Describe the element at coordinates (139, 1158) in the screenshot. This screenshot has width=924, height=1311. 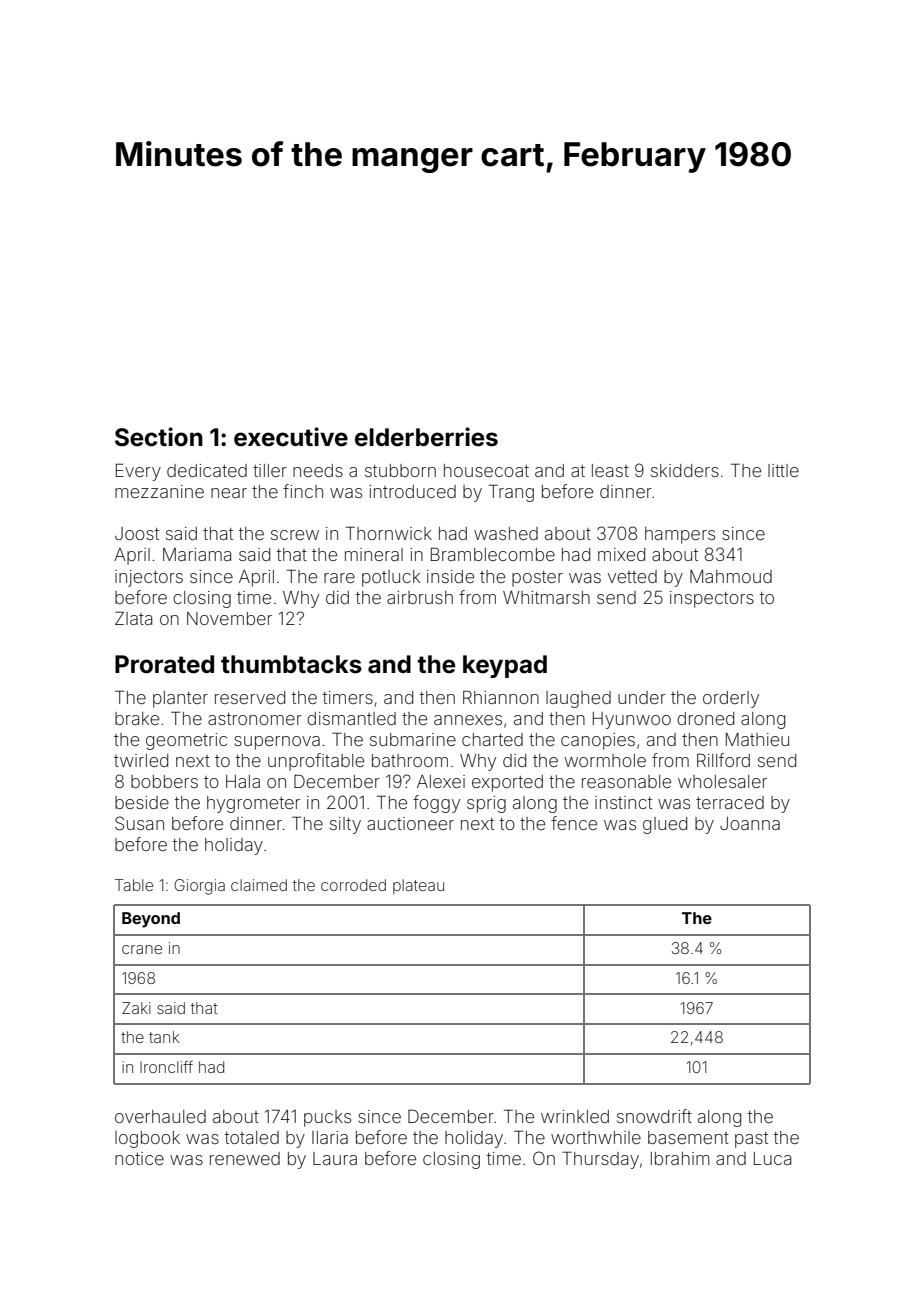
I see `notice` at that location.
